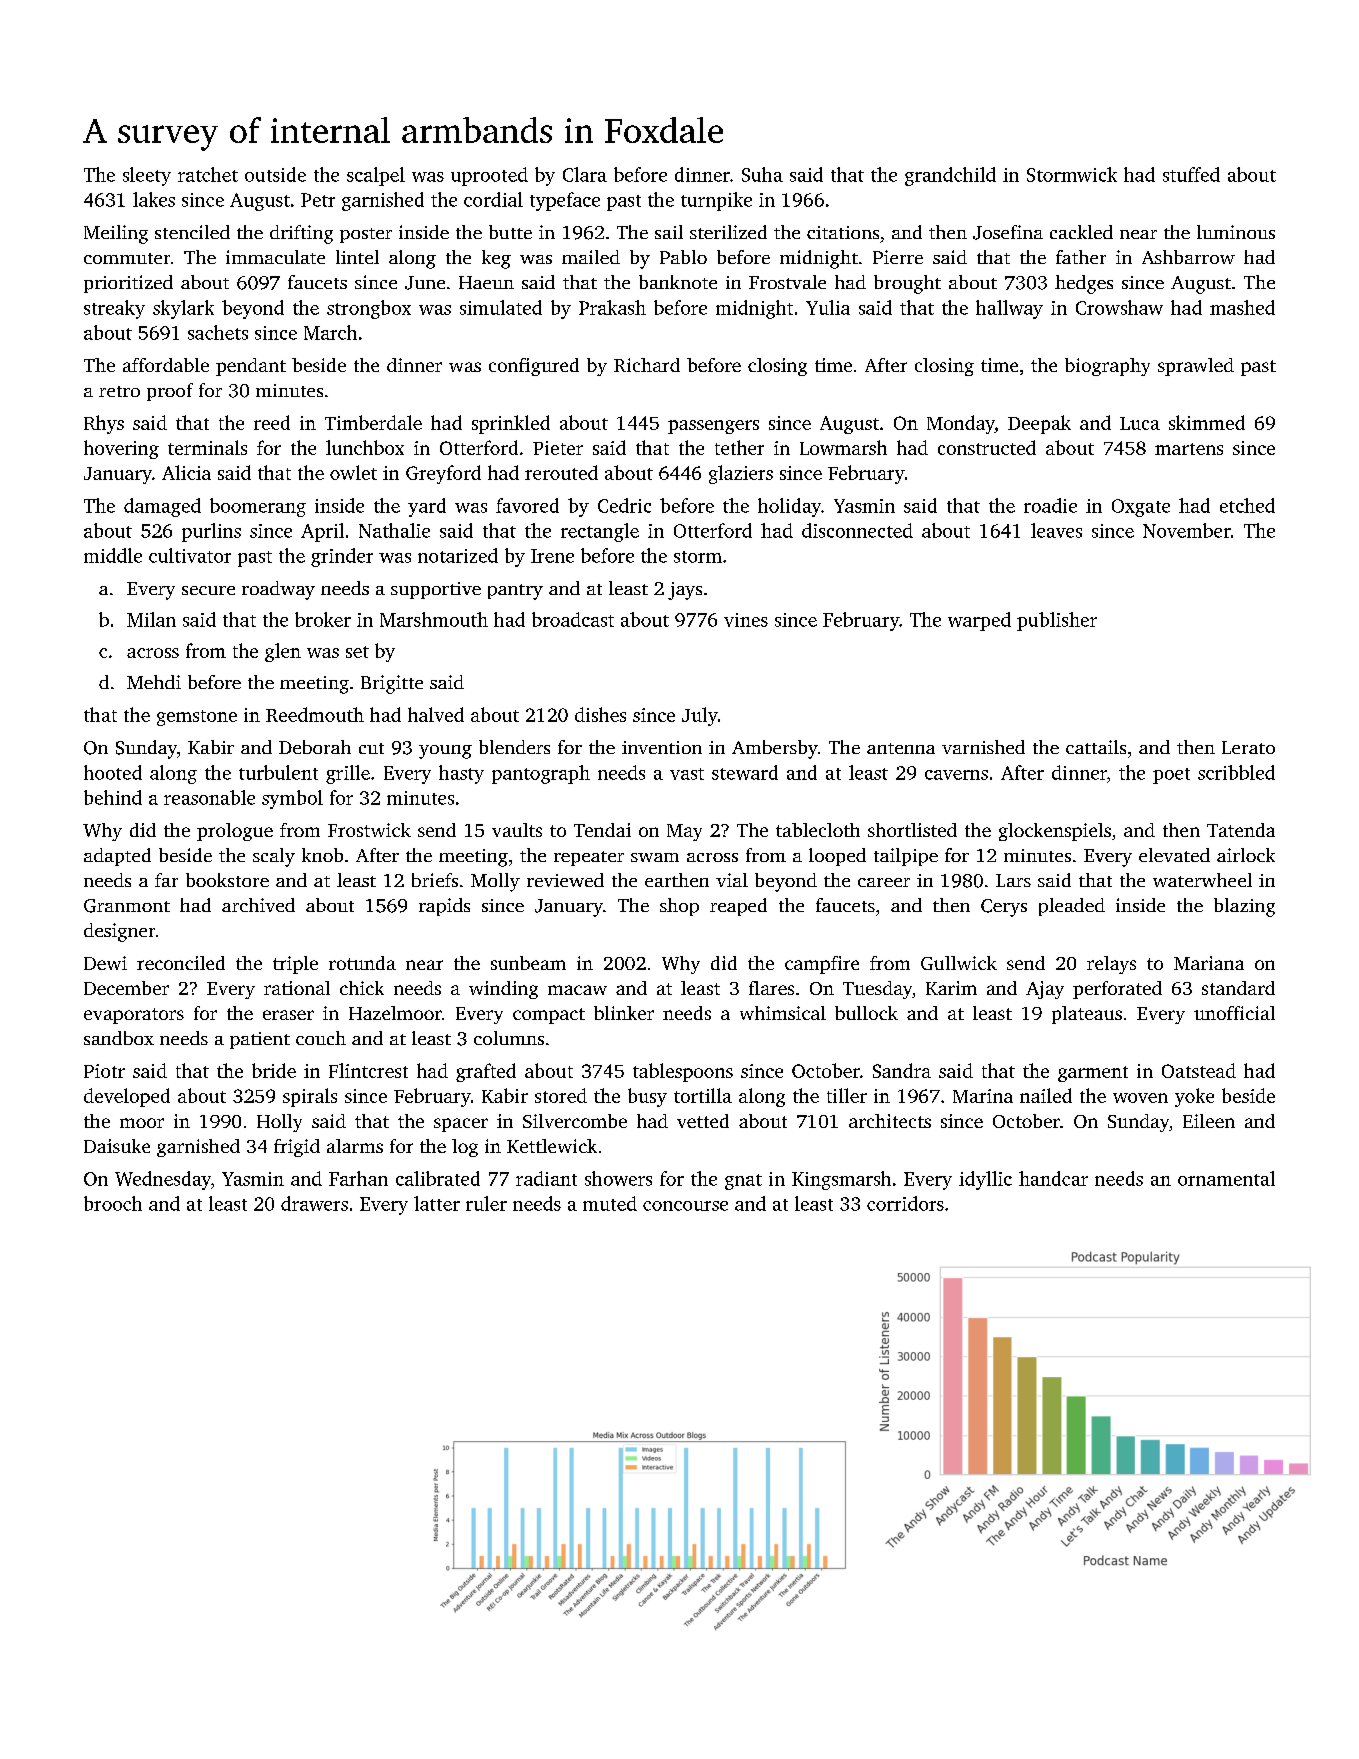 This screenshot has width=1359, height=1759. I want to click on passengers, so click(713, 427).
